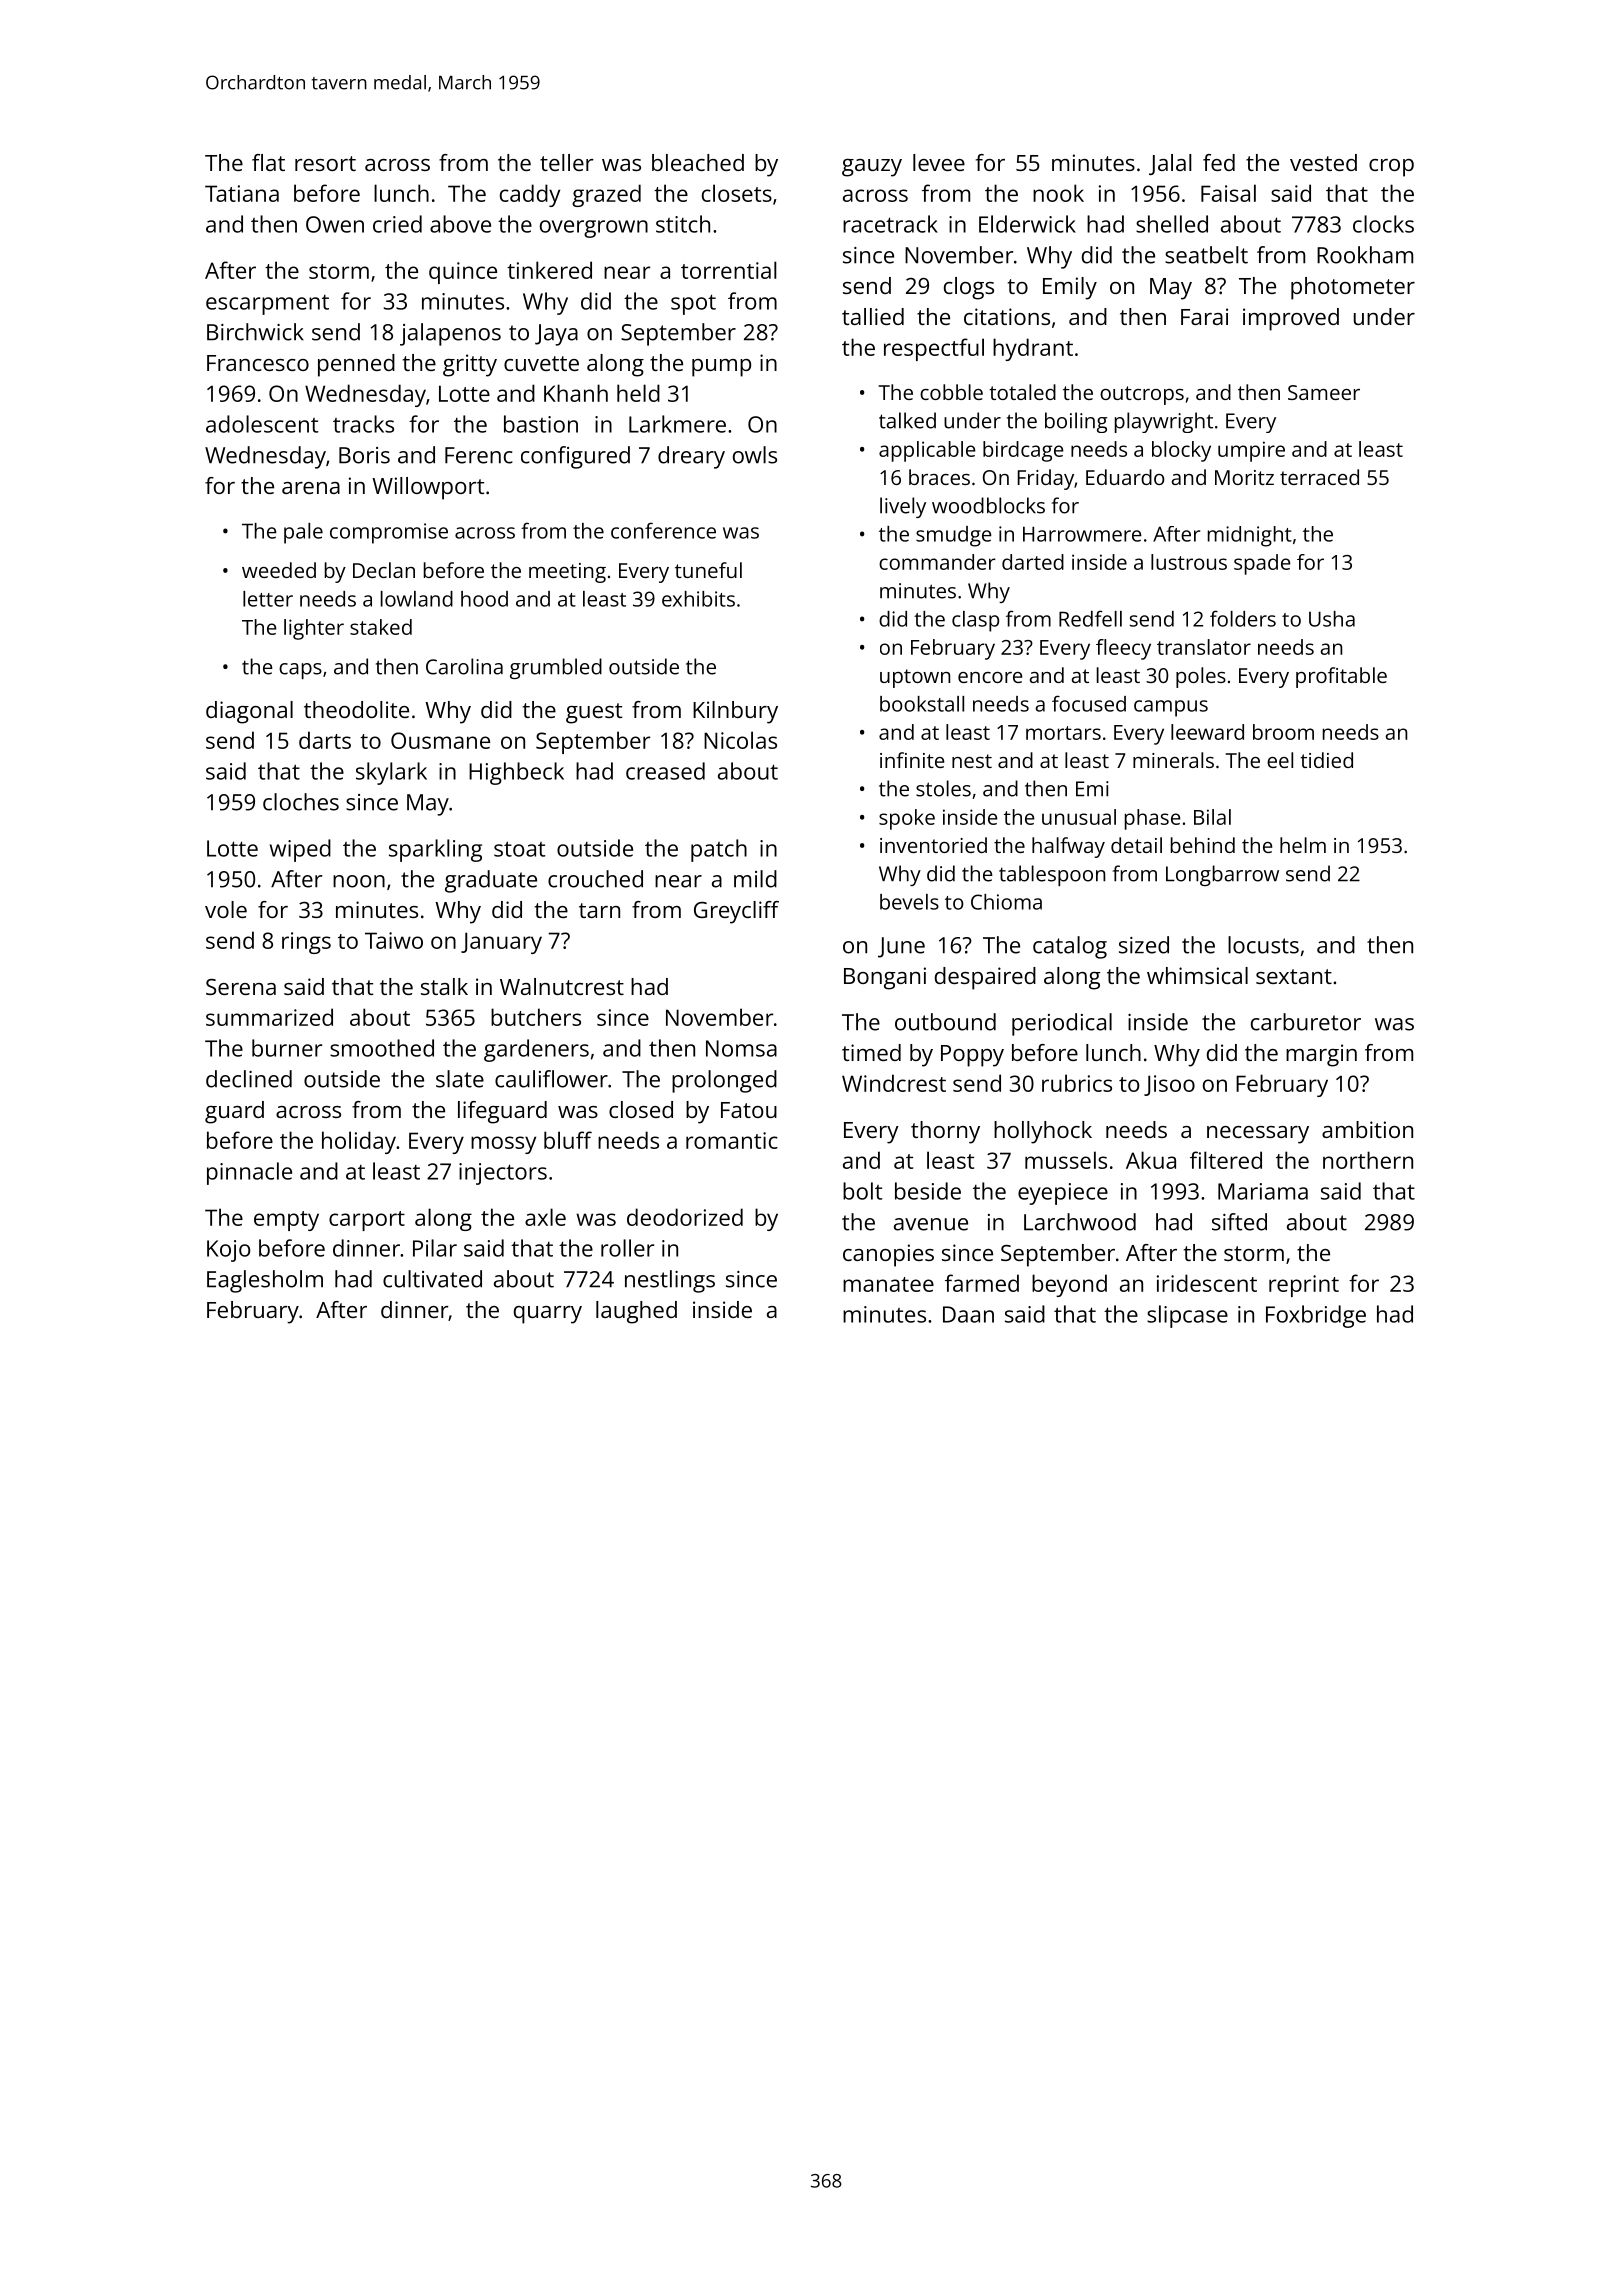 This screenshot has width=1620, height=2292. Describe the element at coordinates (1125, 477) in the screenshot. I see `Eduardo` at that location.
